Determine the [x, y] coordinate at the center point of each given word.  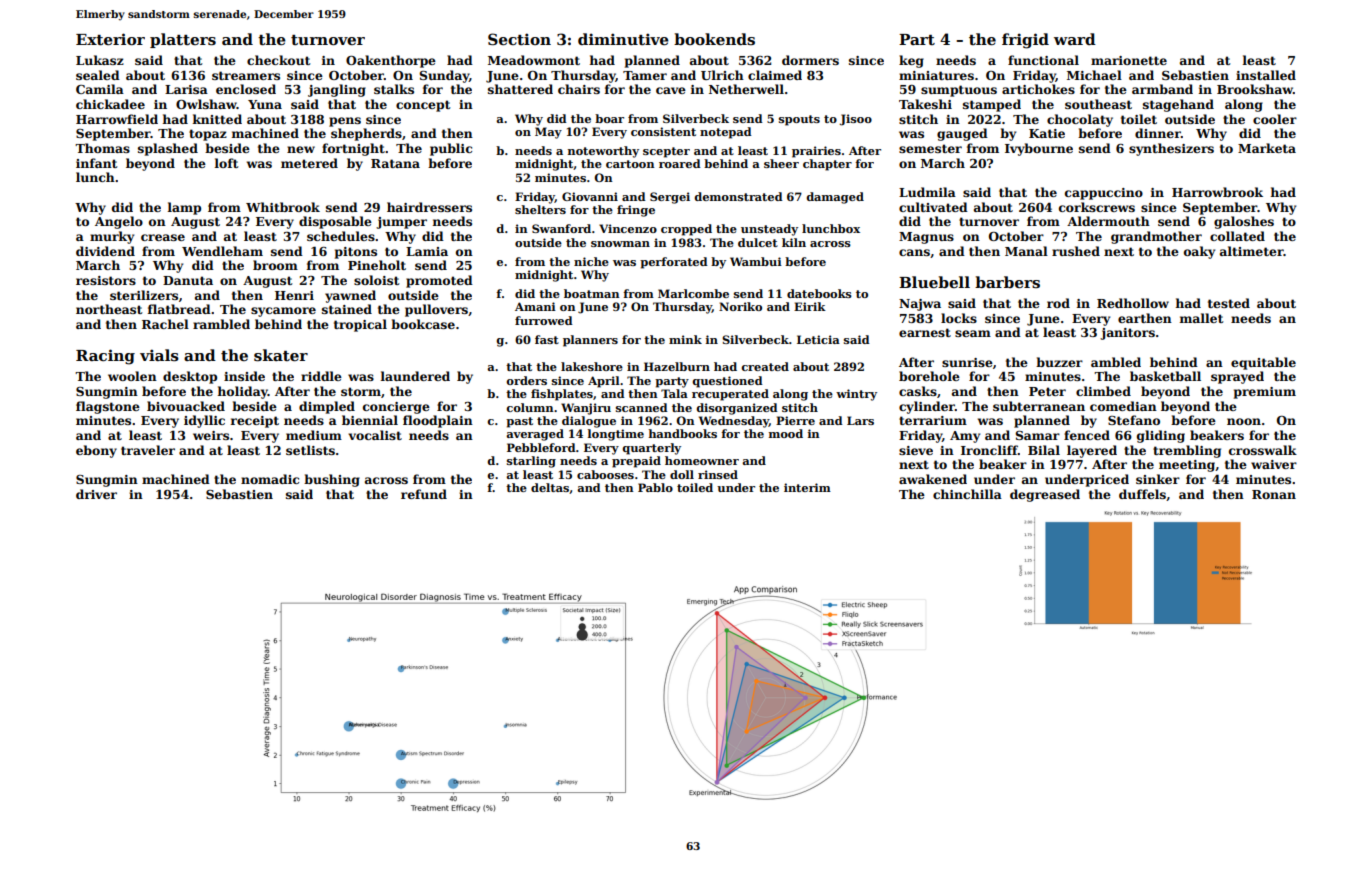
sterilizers [144, 295]
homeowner [702, 460]
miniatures [936, 75]
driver [96, 494]
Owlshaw [206, 104]
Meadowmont [534, 60]
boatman [592, 293]
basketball [1165, 376]
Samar [1037, 435]
